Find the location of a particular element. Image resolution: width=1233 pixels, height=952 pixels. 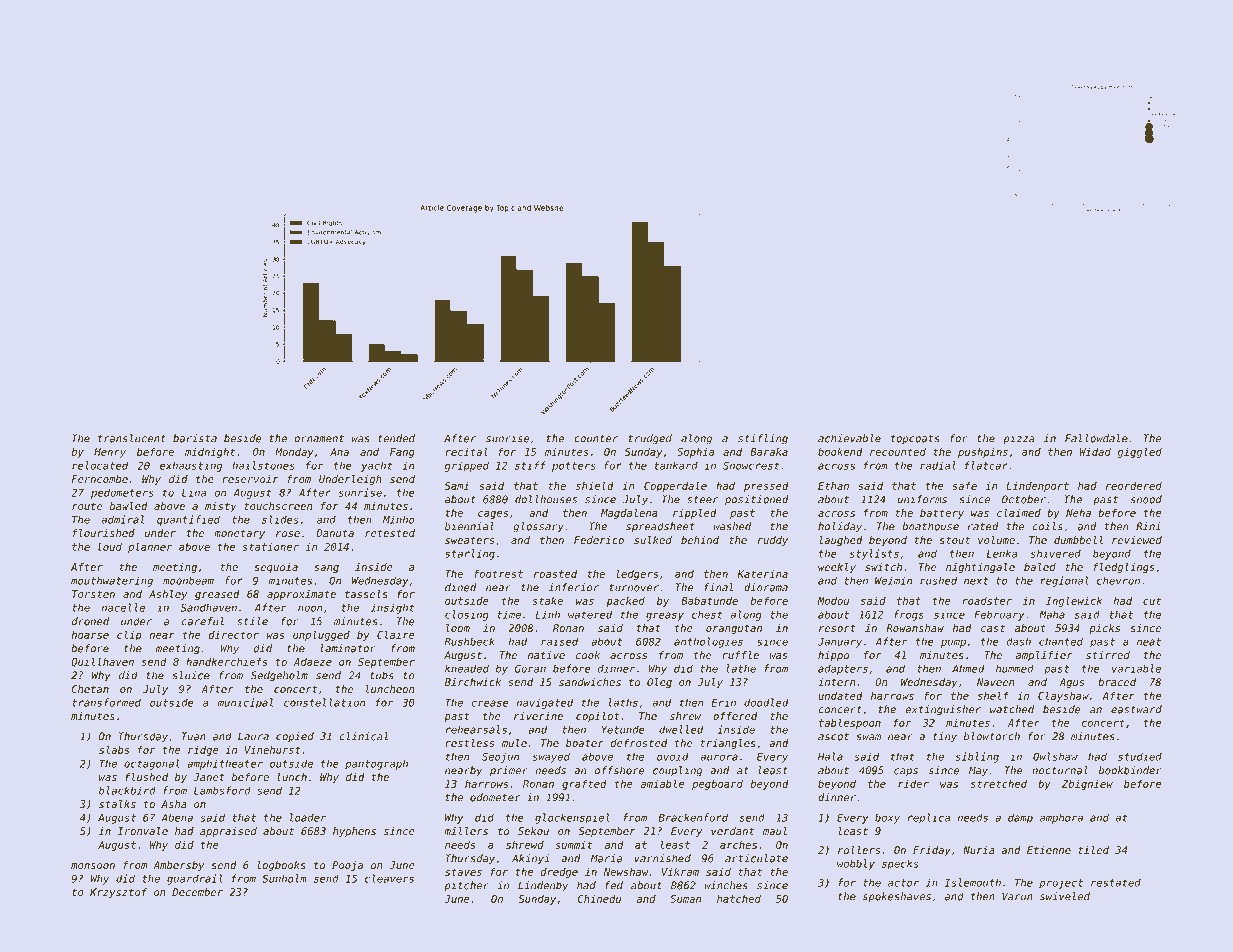

Widad is located at coordinates (1095, 451).
